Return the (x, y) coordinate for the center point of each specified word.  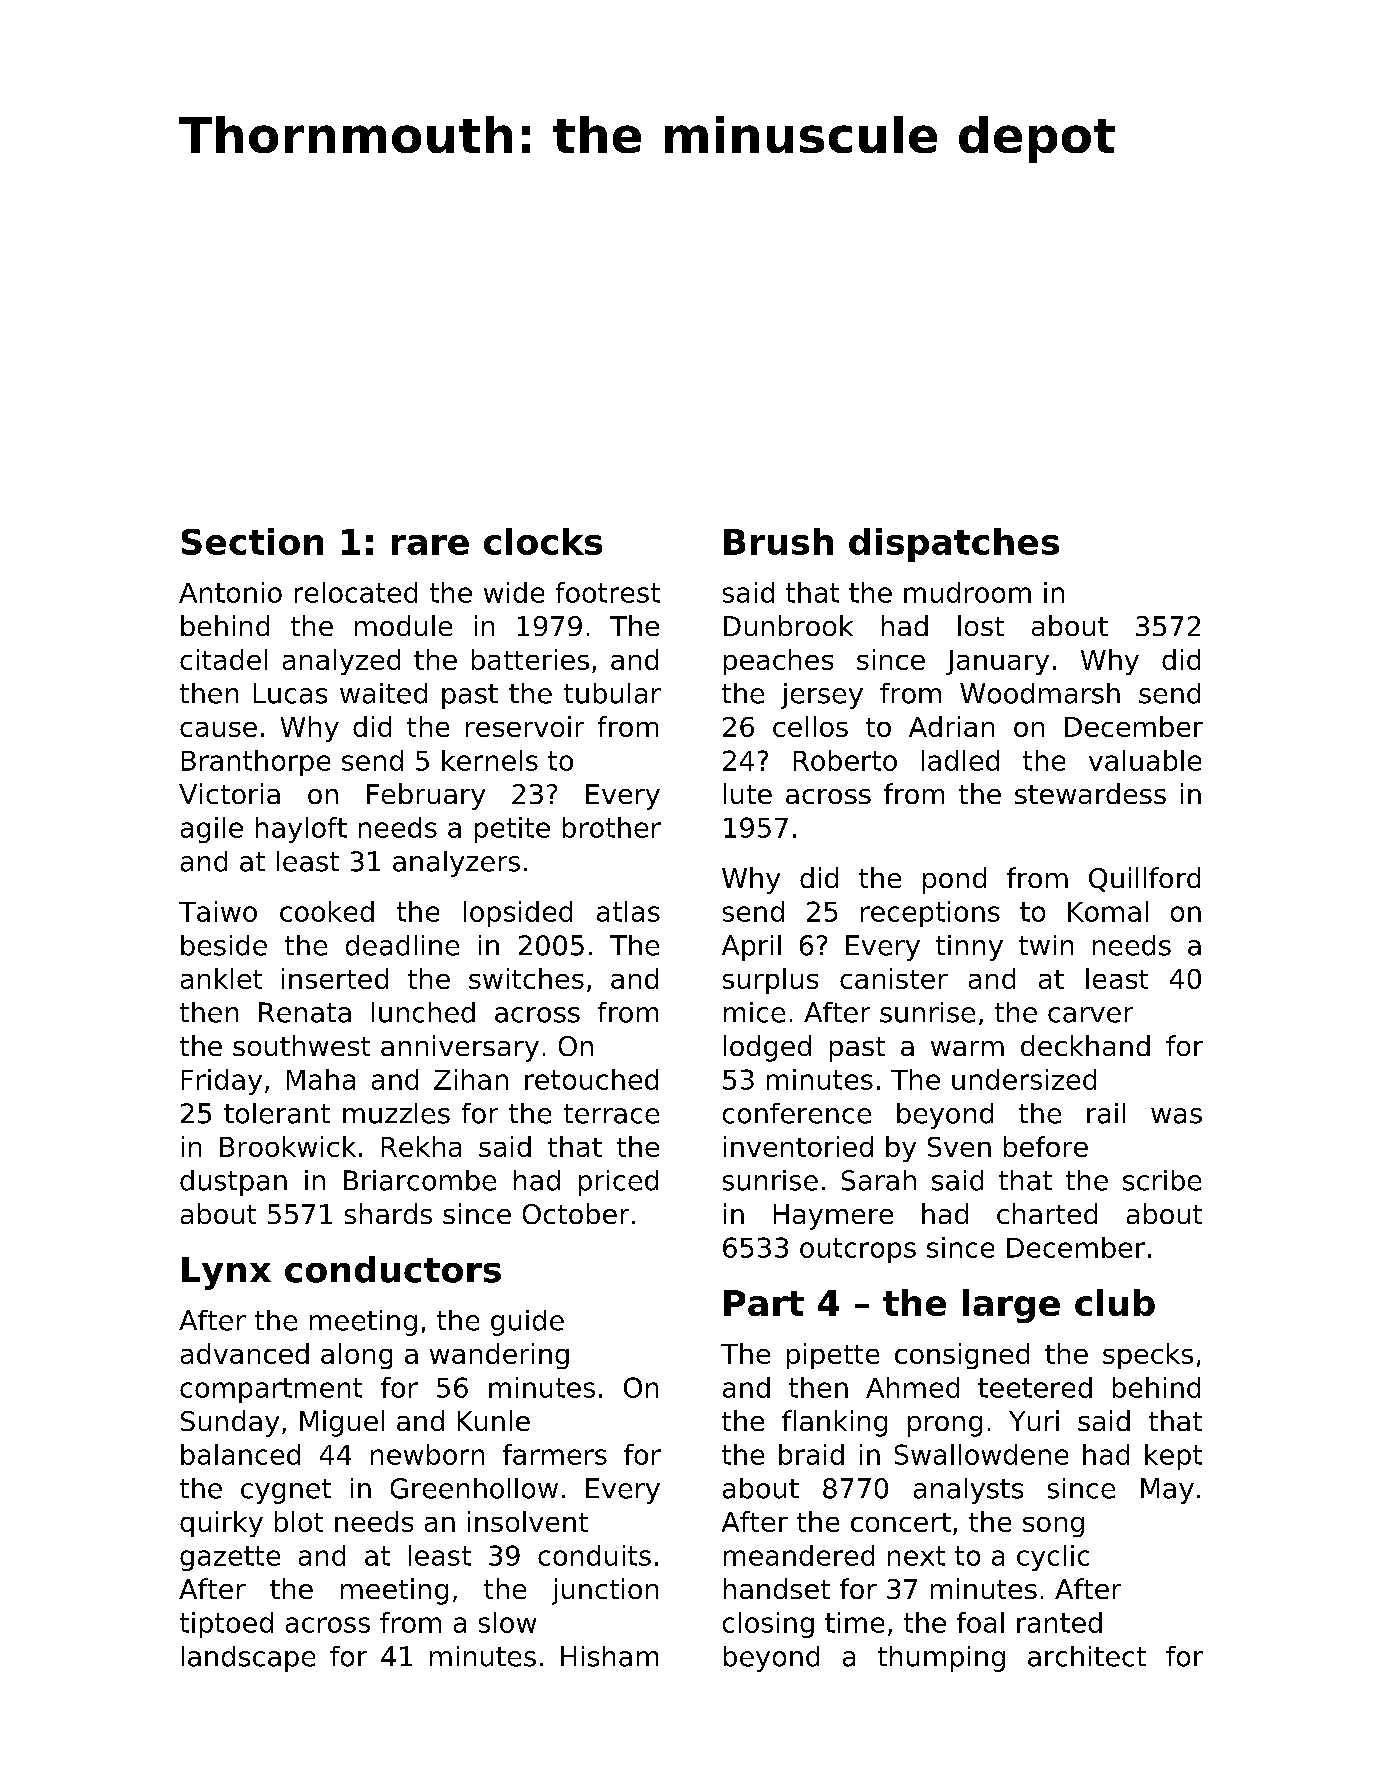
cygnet (286, 1491)
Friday (222, 1082)
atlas (628, 911)
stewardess (1090, 793)
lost (981, 625)
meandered (799, 1555)
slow (507, 1622)
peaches (778, 662)
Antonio (230, 592)
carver (1090, 1015)
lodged (767, 1048)
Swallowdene (981, 1454)
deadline (402, 945)
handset (777, 1588)
